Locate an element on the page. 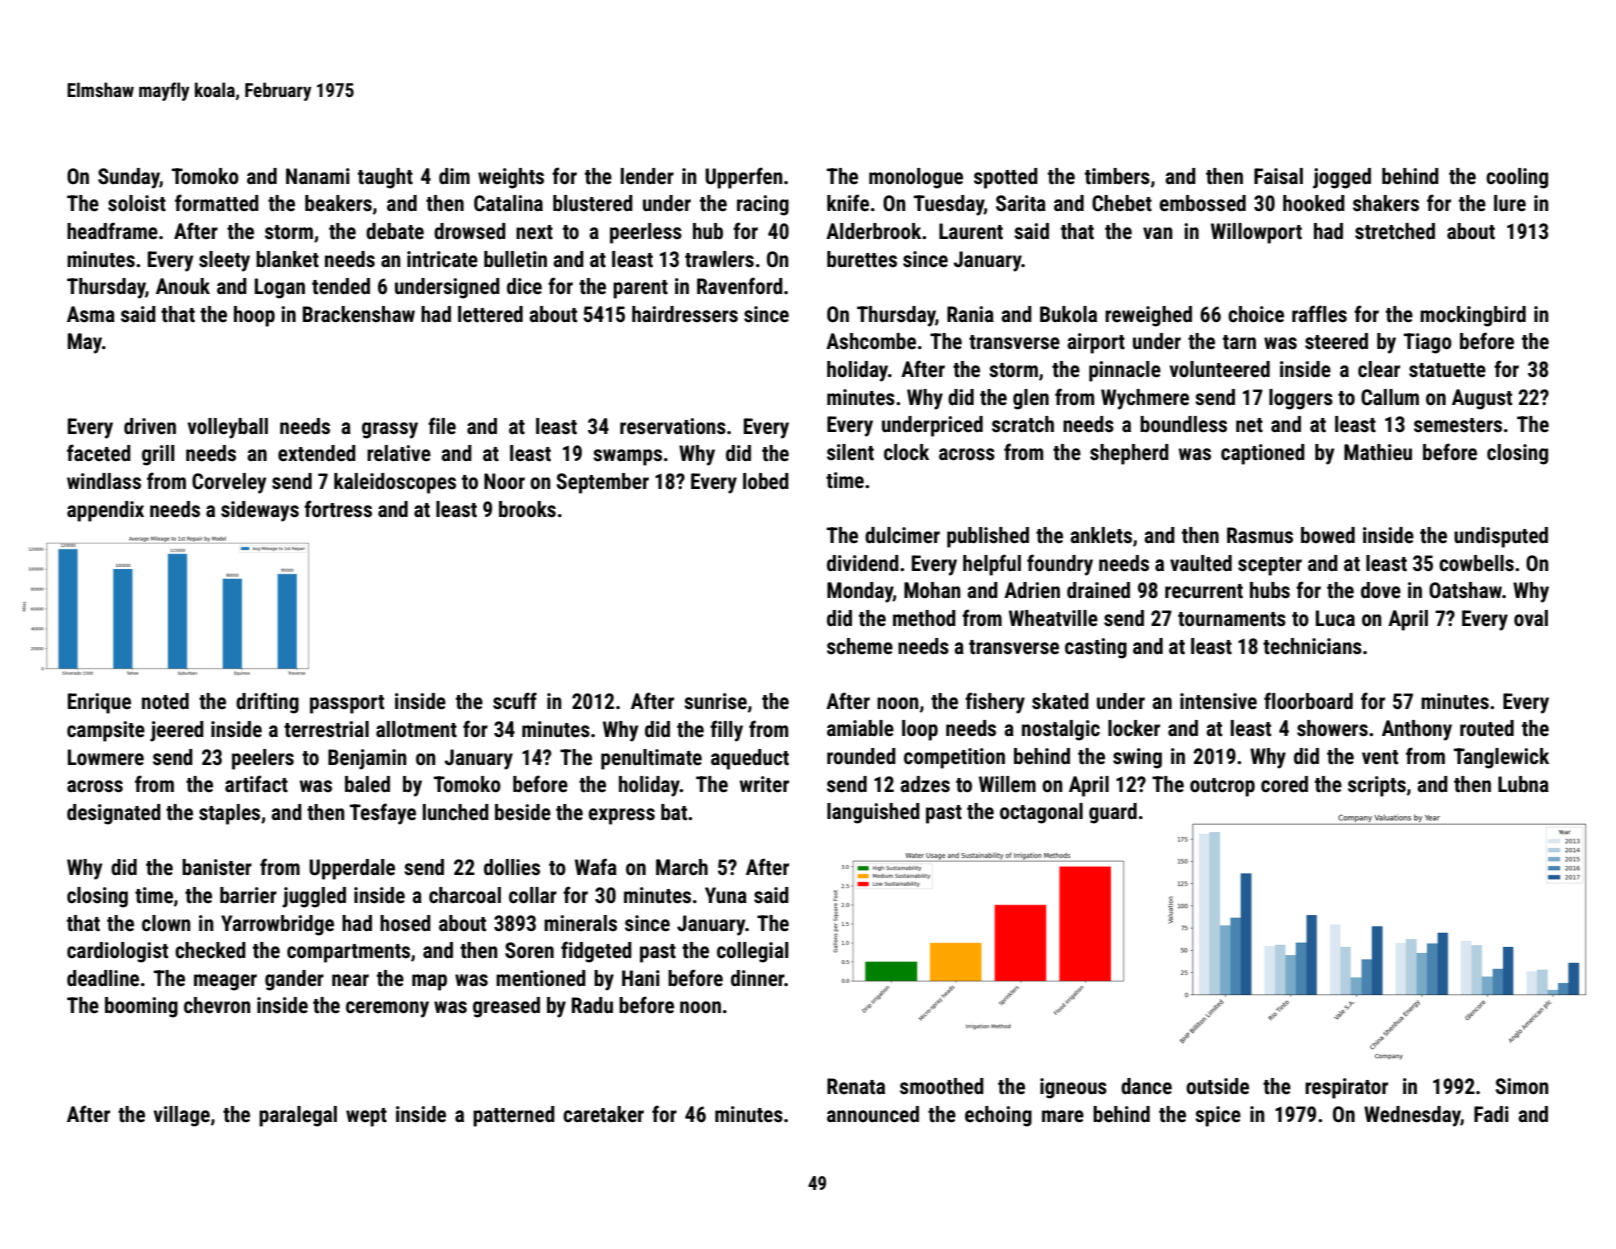  lettered is located at coordinates (490, 314).
